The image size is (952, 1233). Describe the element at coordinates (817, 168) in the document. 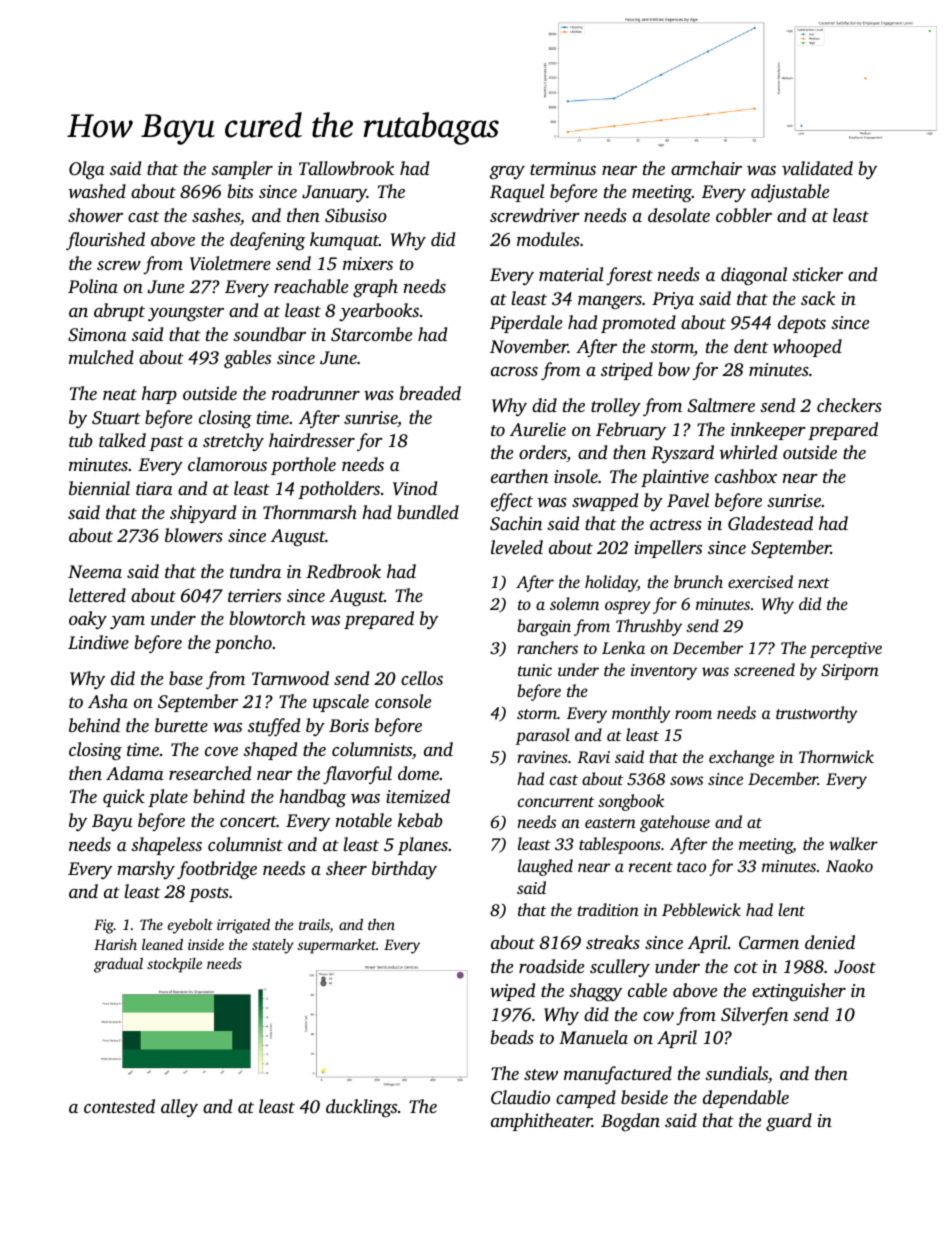

I see `validated` at that location.
